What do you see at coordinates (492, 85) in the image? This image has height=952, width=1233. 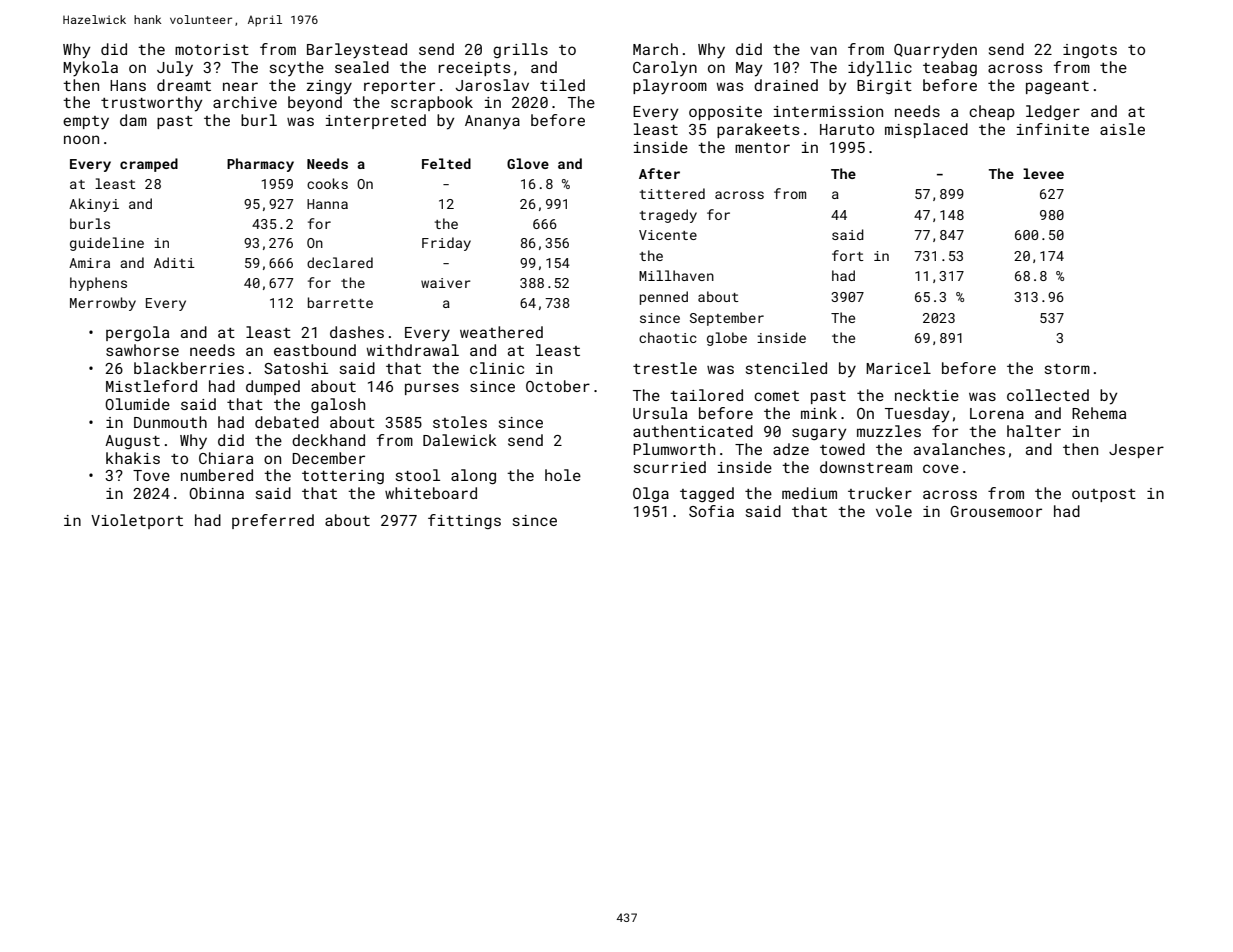 I see `Jaroslav` at bounding box center [492, 85].
